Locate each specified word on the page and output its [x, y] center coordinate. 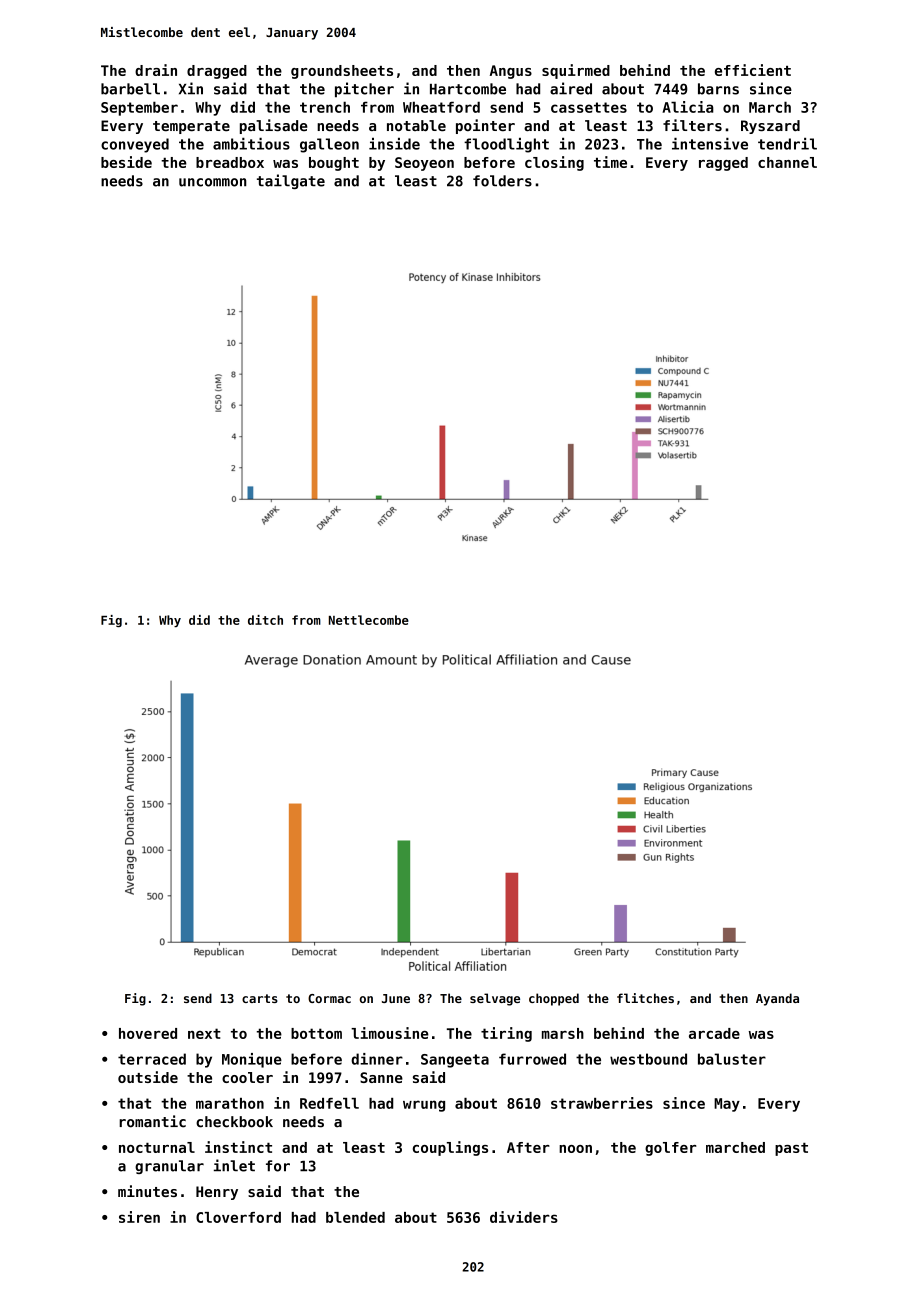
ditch [265, 620]
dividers [524, 1217]
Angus [511, 72]
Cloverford [238, 1217]
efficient [753, 70]
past [791, 1149]
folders [502, 181]
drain [156, 70]
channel [787, 162]
